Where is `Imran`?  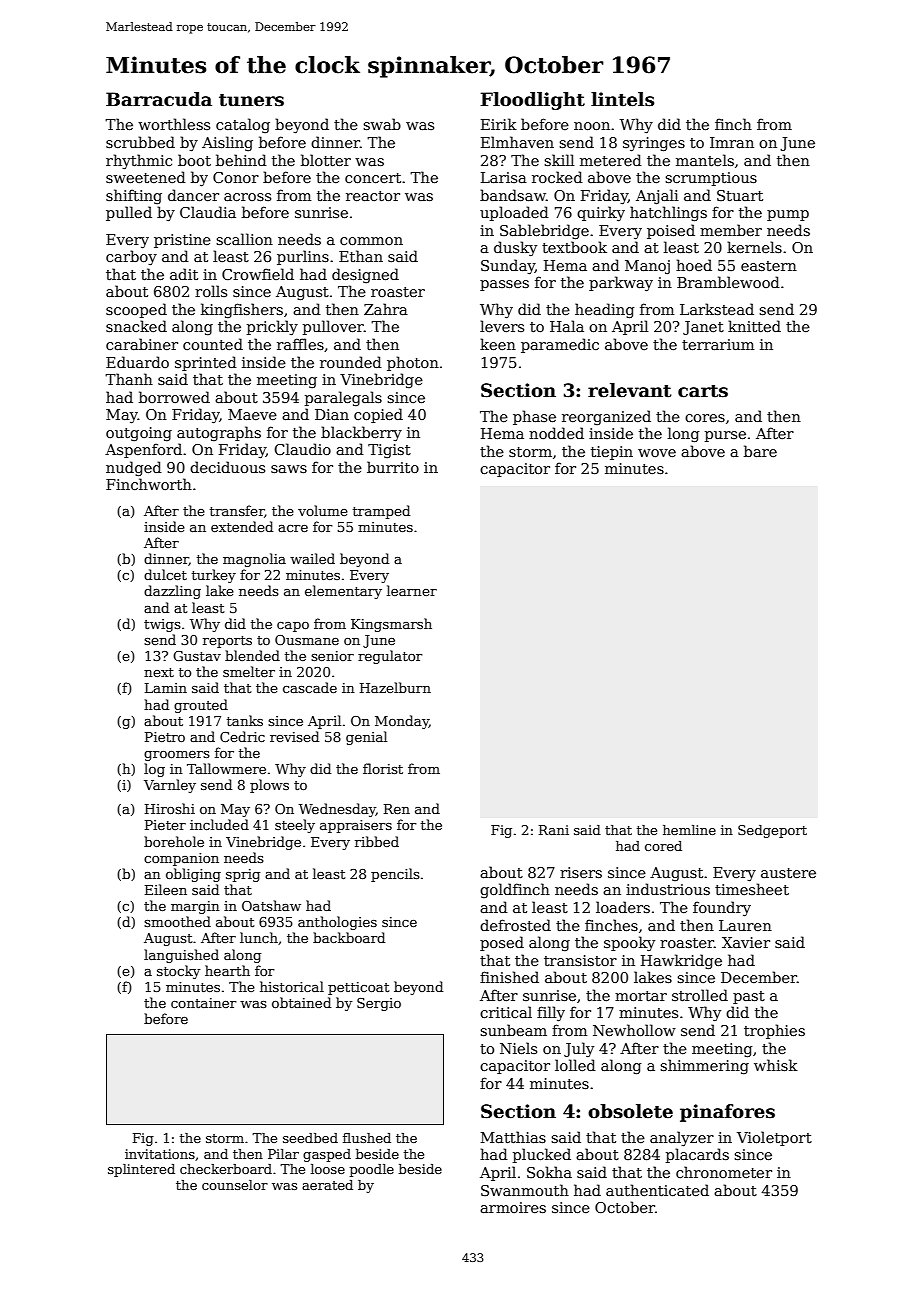 Imran is located at coordinates (732, 142).
